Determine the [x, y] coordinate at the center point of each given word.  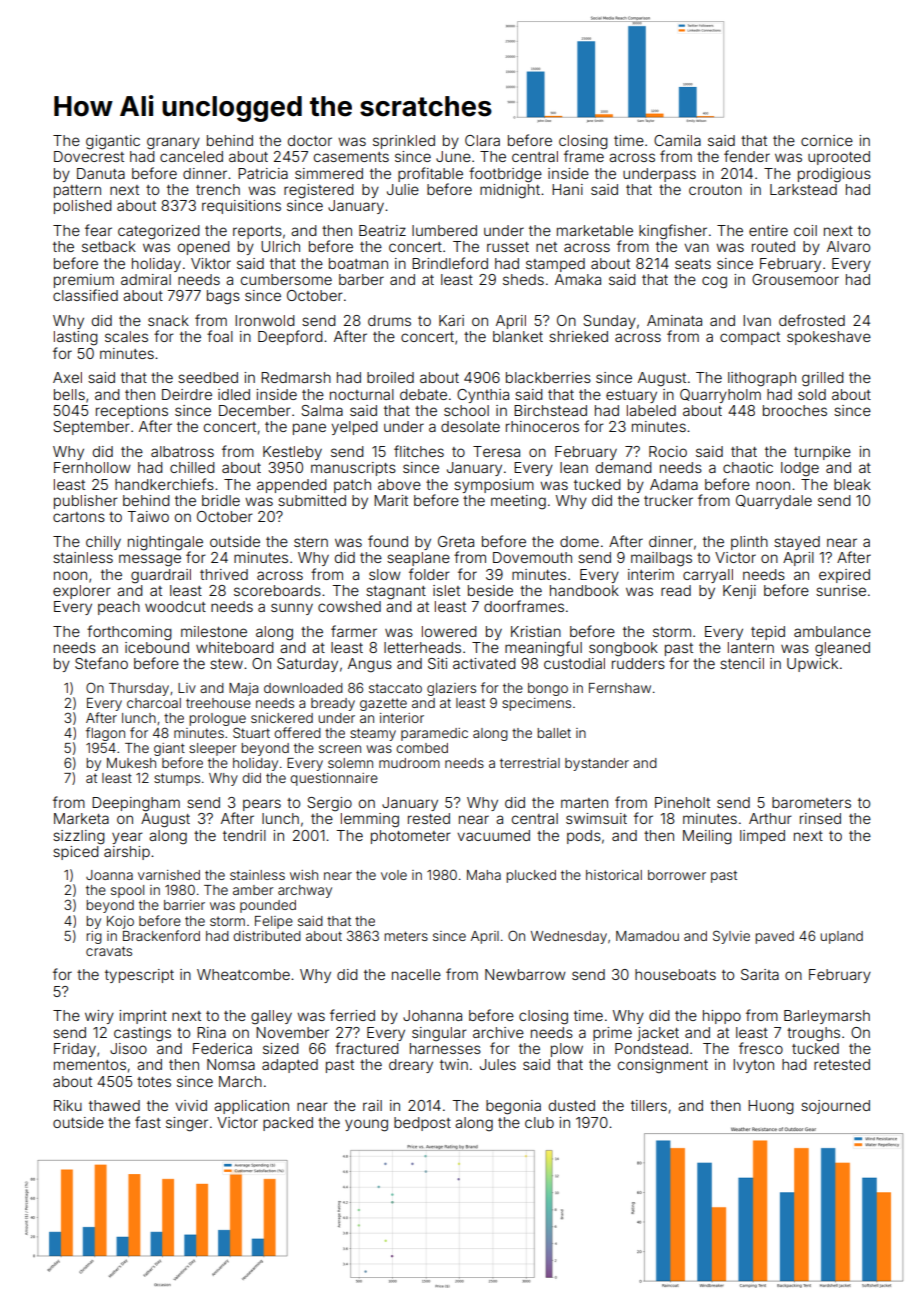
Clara [482, 140]
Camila [677, 140]
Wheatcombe [243, 974]
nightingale [165, 543]
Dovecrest [89, 156]
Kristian [536, 631]
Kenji [739, 592]
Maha [484, 875]
